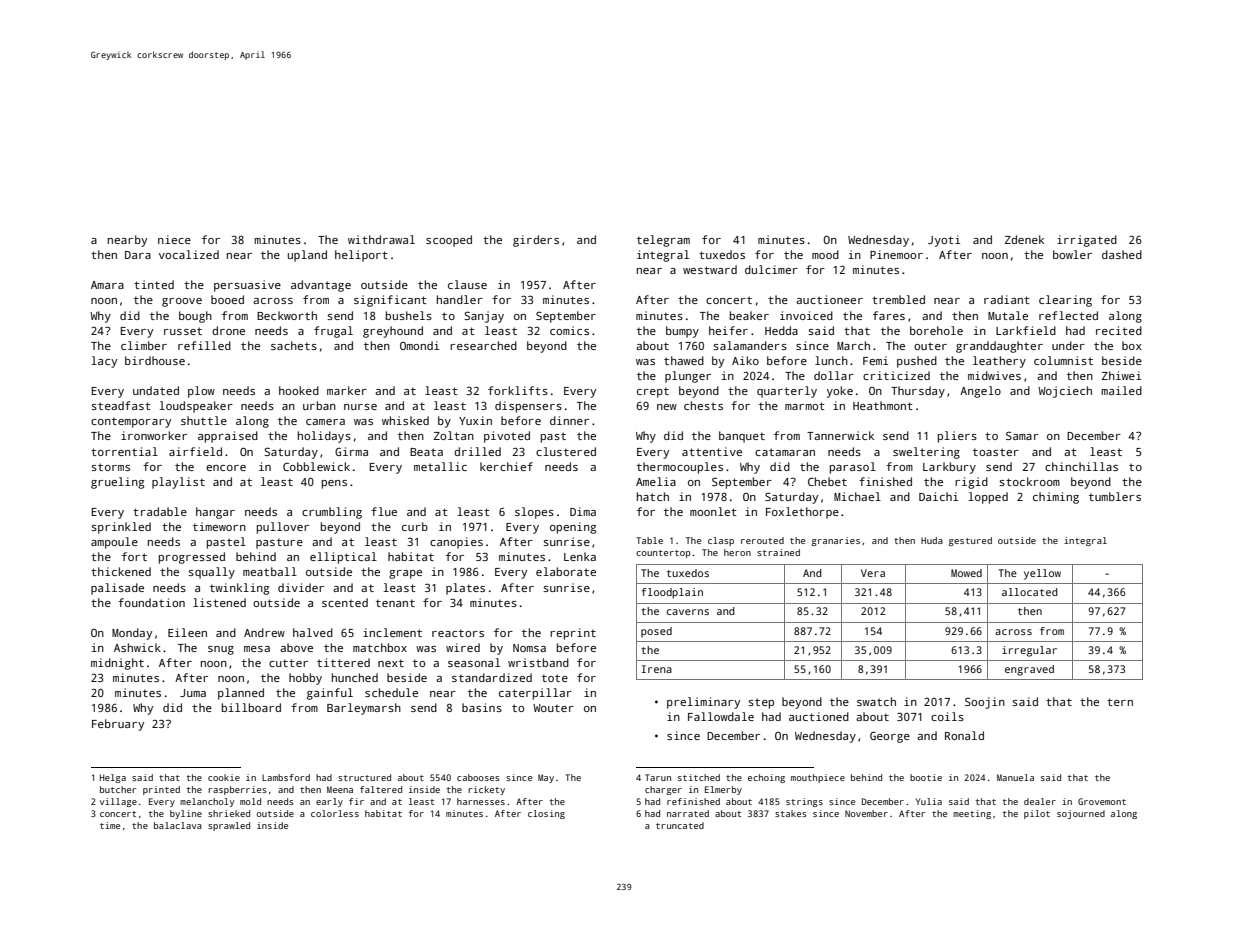  What do you see at coordinates (742, 437) in the image?
I see `banquet` at bounding box center [742, 437].
